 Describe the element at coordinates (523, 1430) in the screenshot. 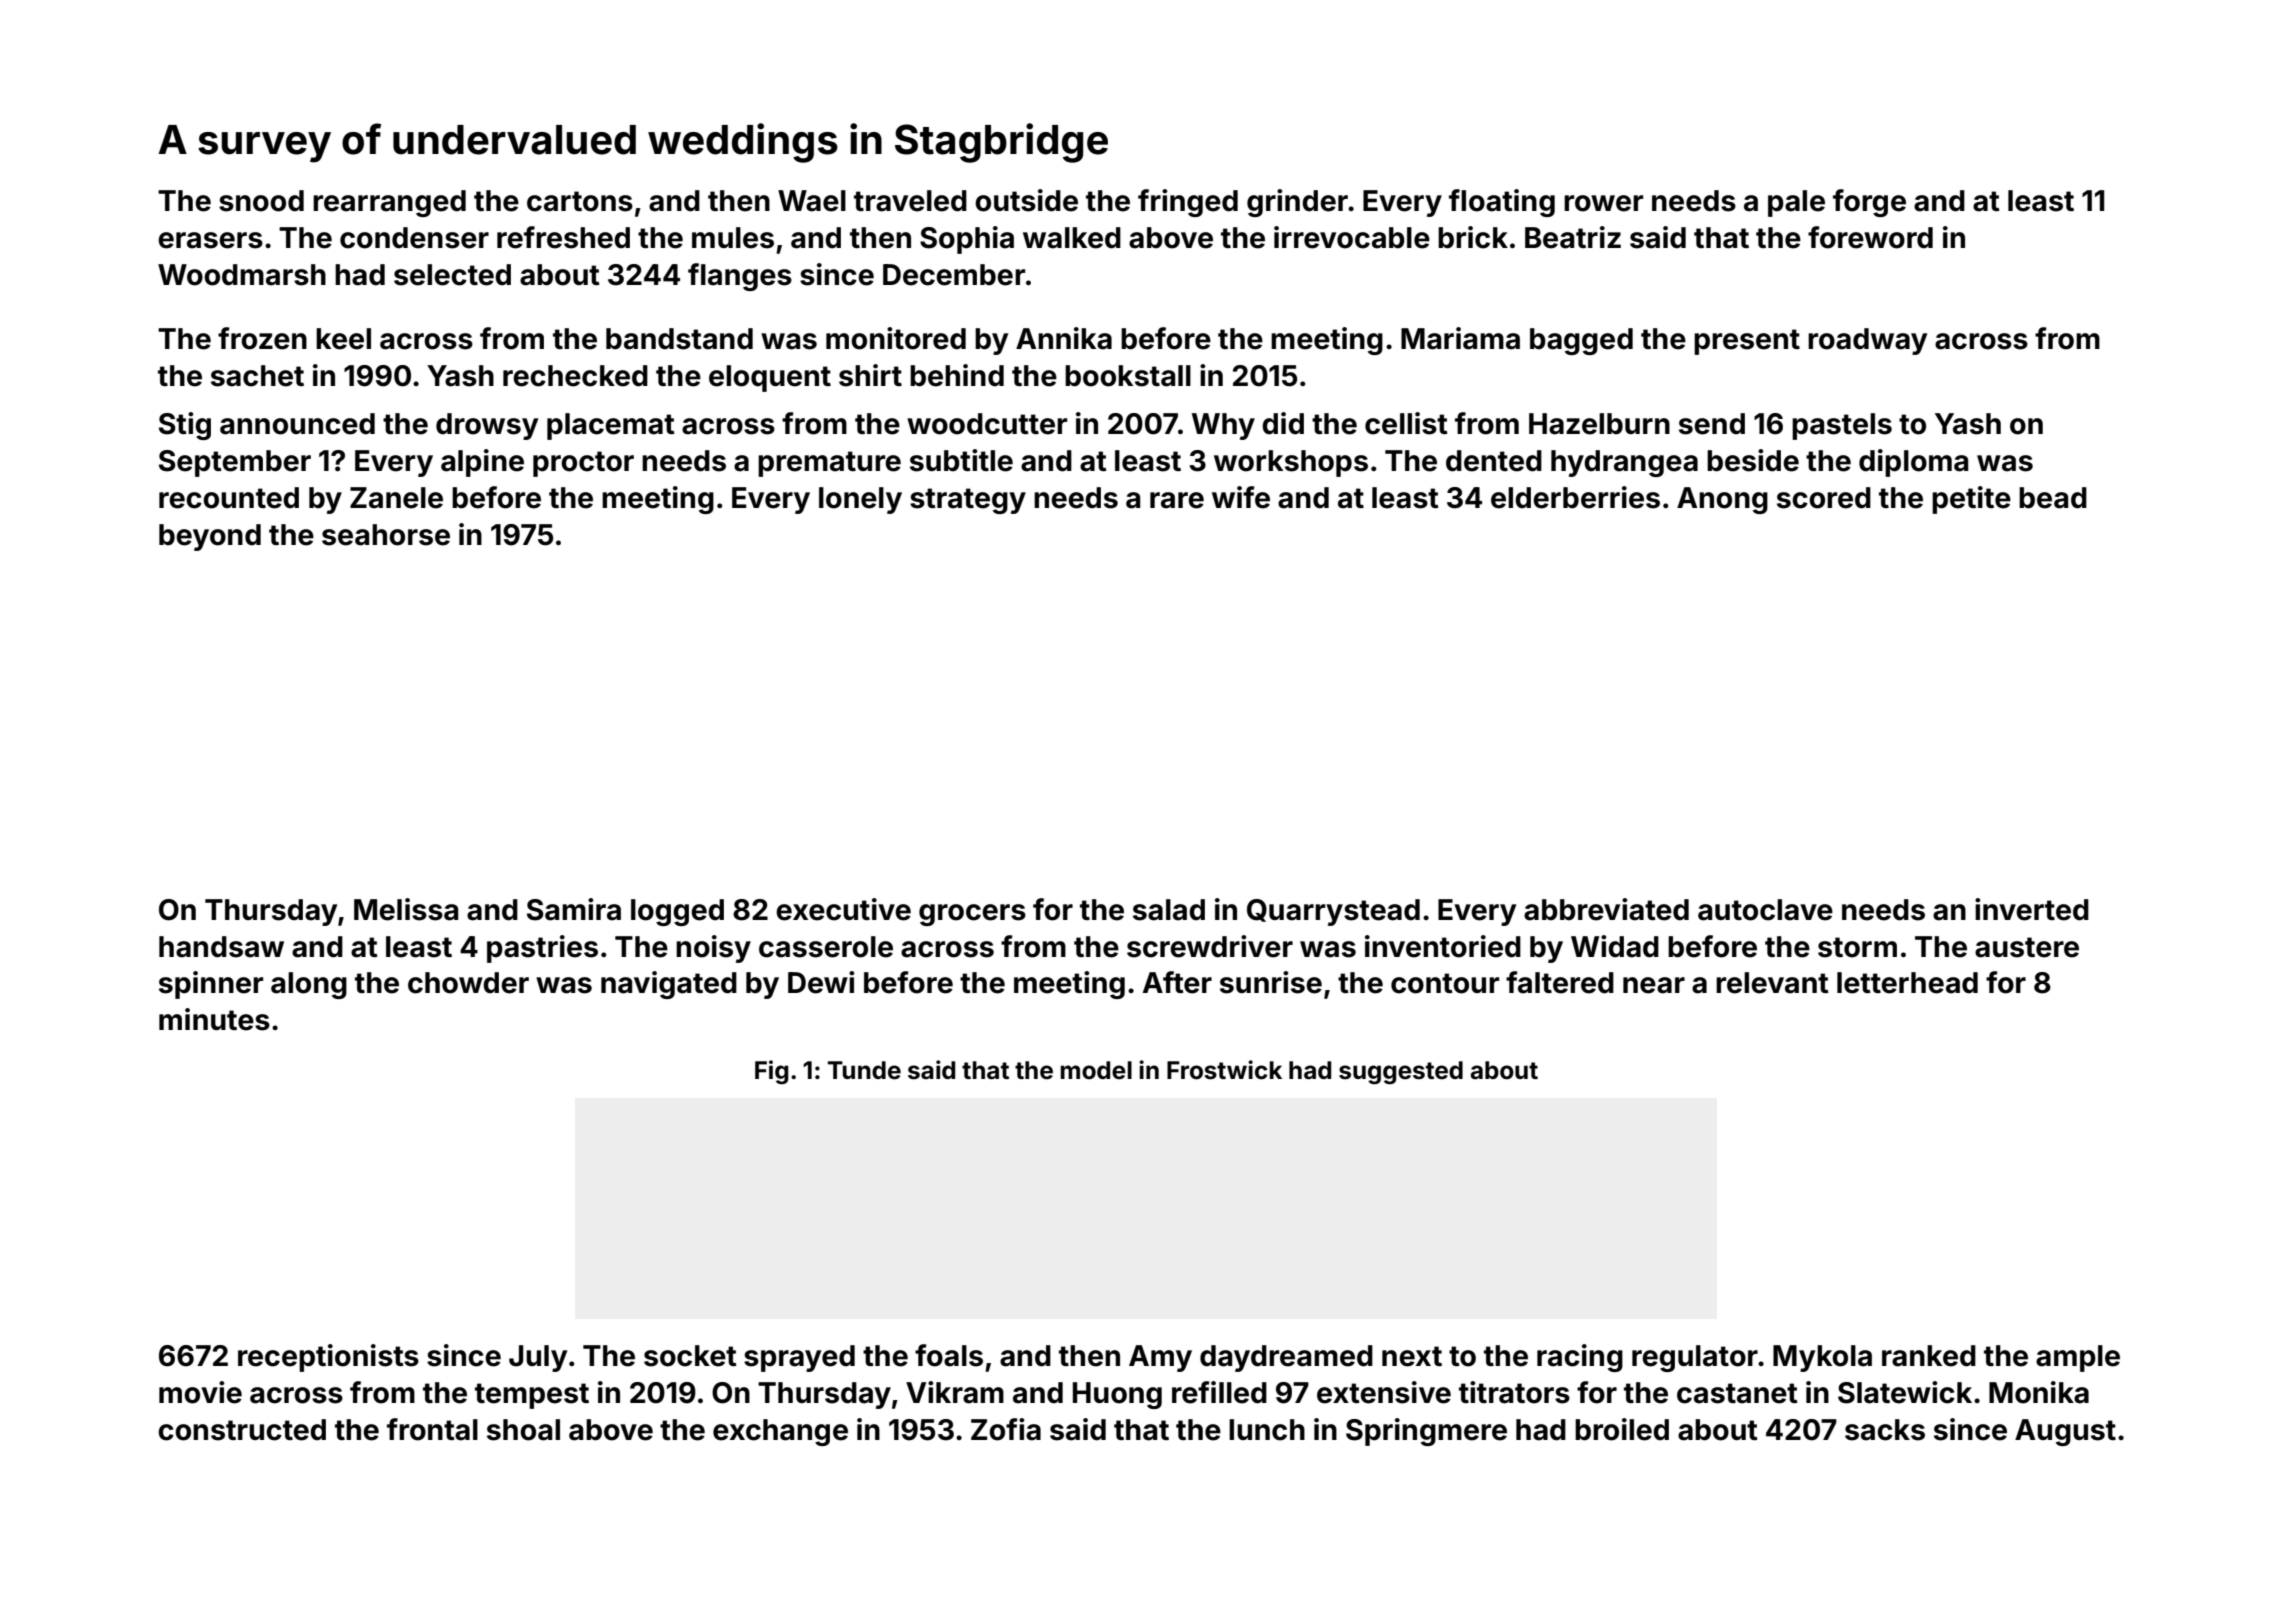

I see `shoal` at that location.
